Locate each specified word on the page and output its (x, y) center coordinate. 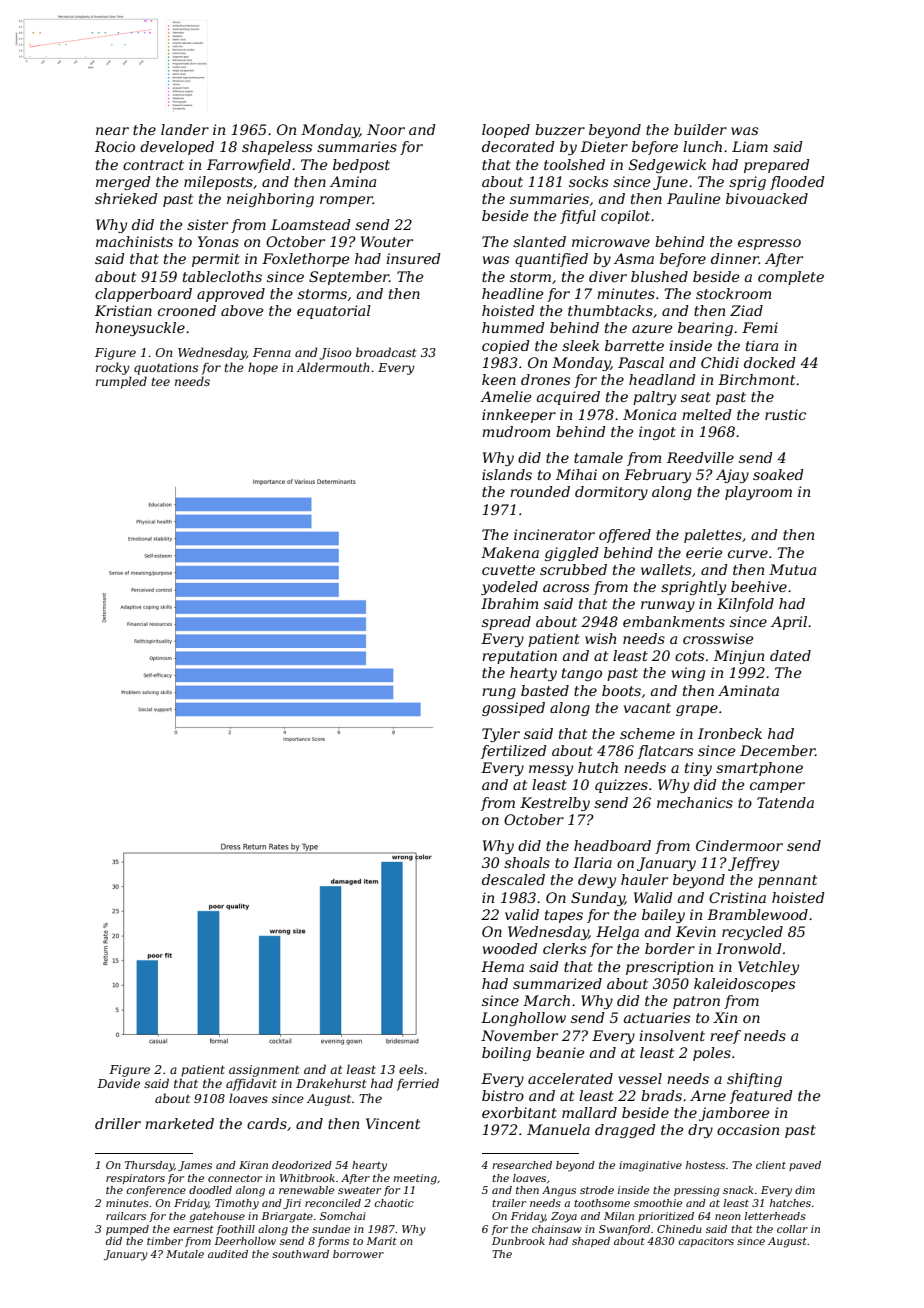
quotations (166, 369)
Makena (510, 552)
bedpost (361, 166)
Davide (118, 1083)
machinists (134, 241)
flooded (797, 183)
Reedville (700, 457)
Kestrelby (555, 804)
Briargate (287, 1217)
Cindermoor (739, 845)
